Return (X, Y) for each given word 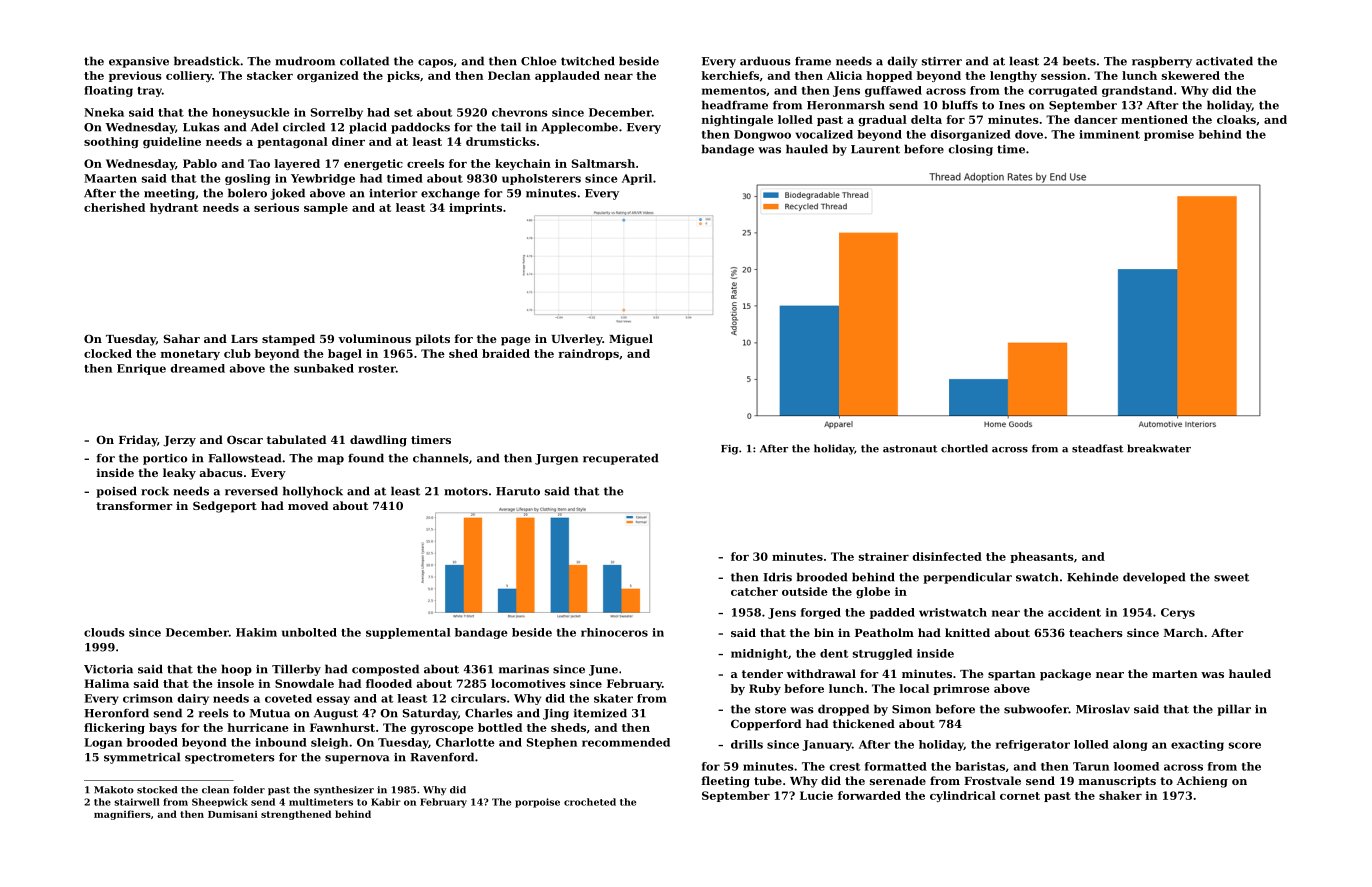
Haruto (518, 491)
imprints (475, 208)
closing (970, 150)
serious (276, 207)
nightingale (737, 120)
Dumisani (233, 814)
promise (1169, 135)
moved (308, 505)
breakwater (1159, 448)
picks (403, 76)
